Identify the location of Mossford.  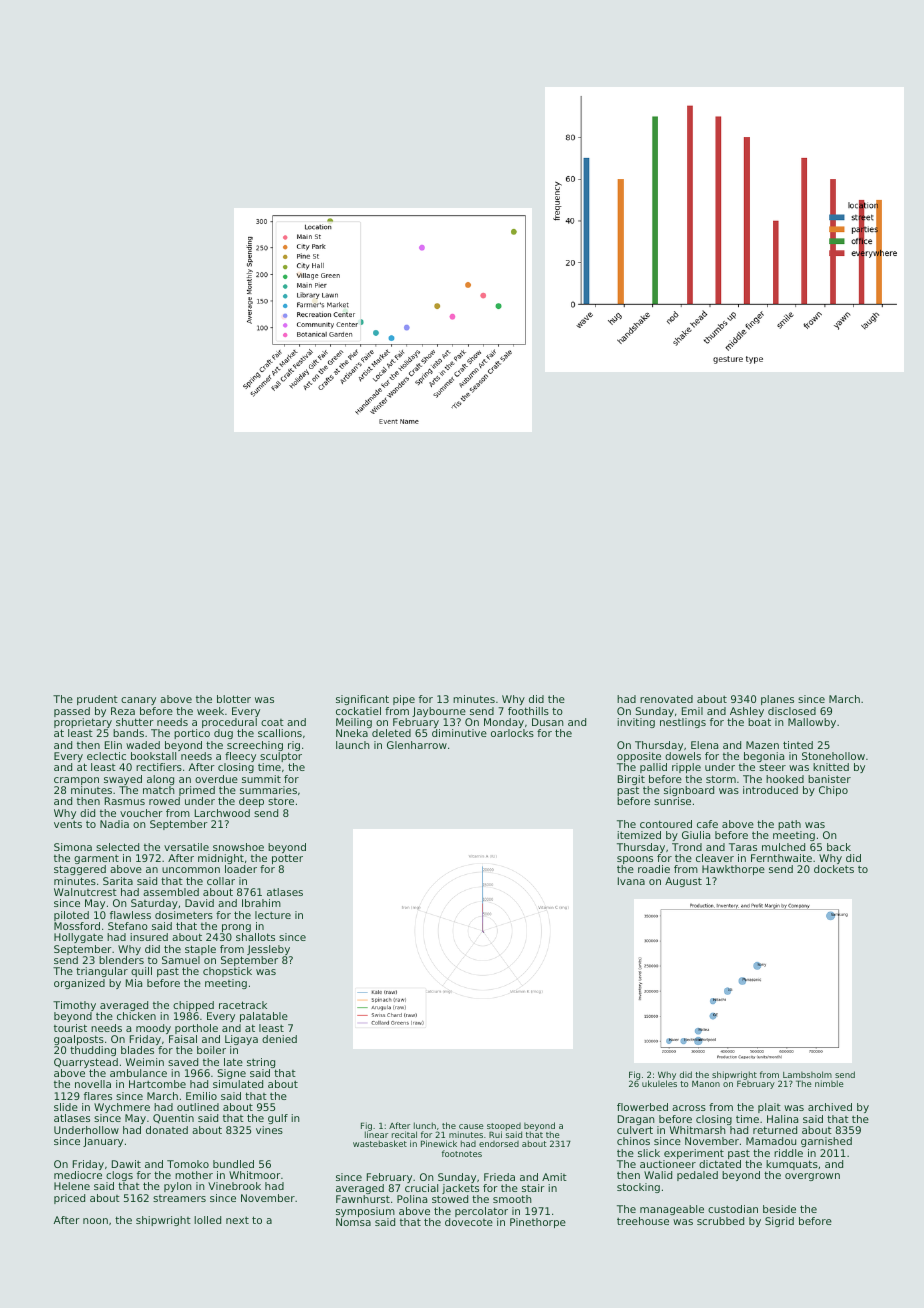
(77, 926).
